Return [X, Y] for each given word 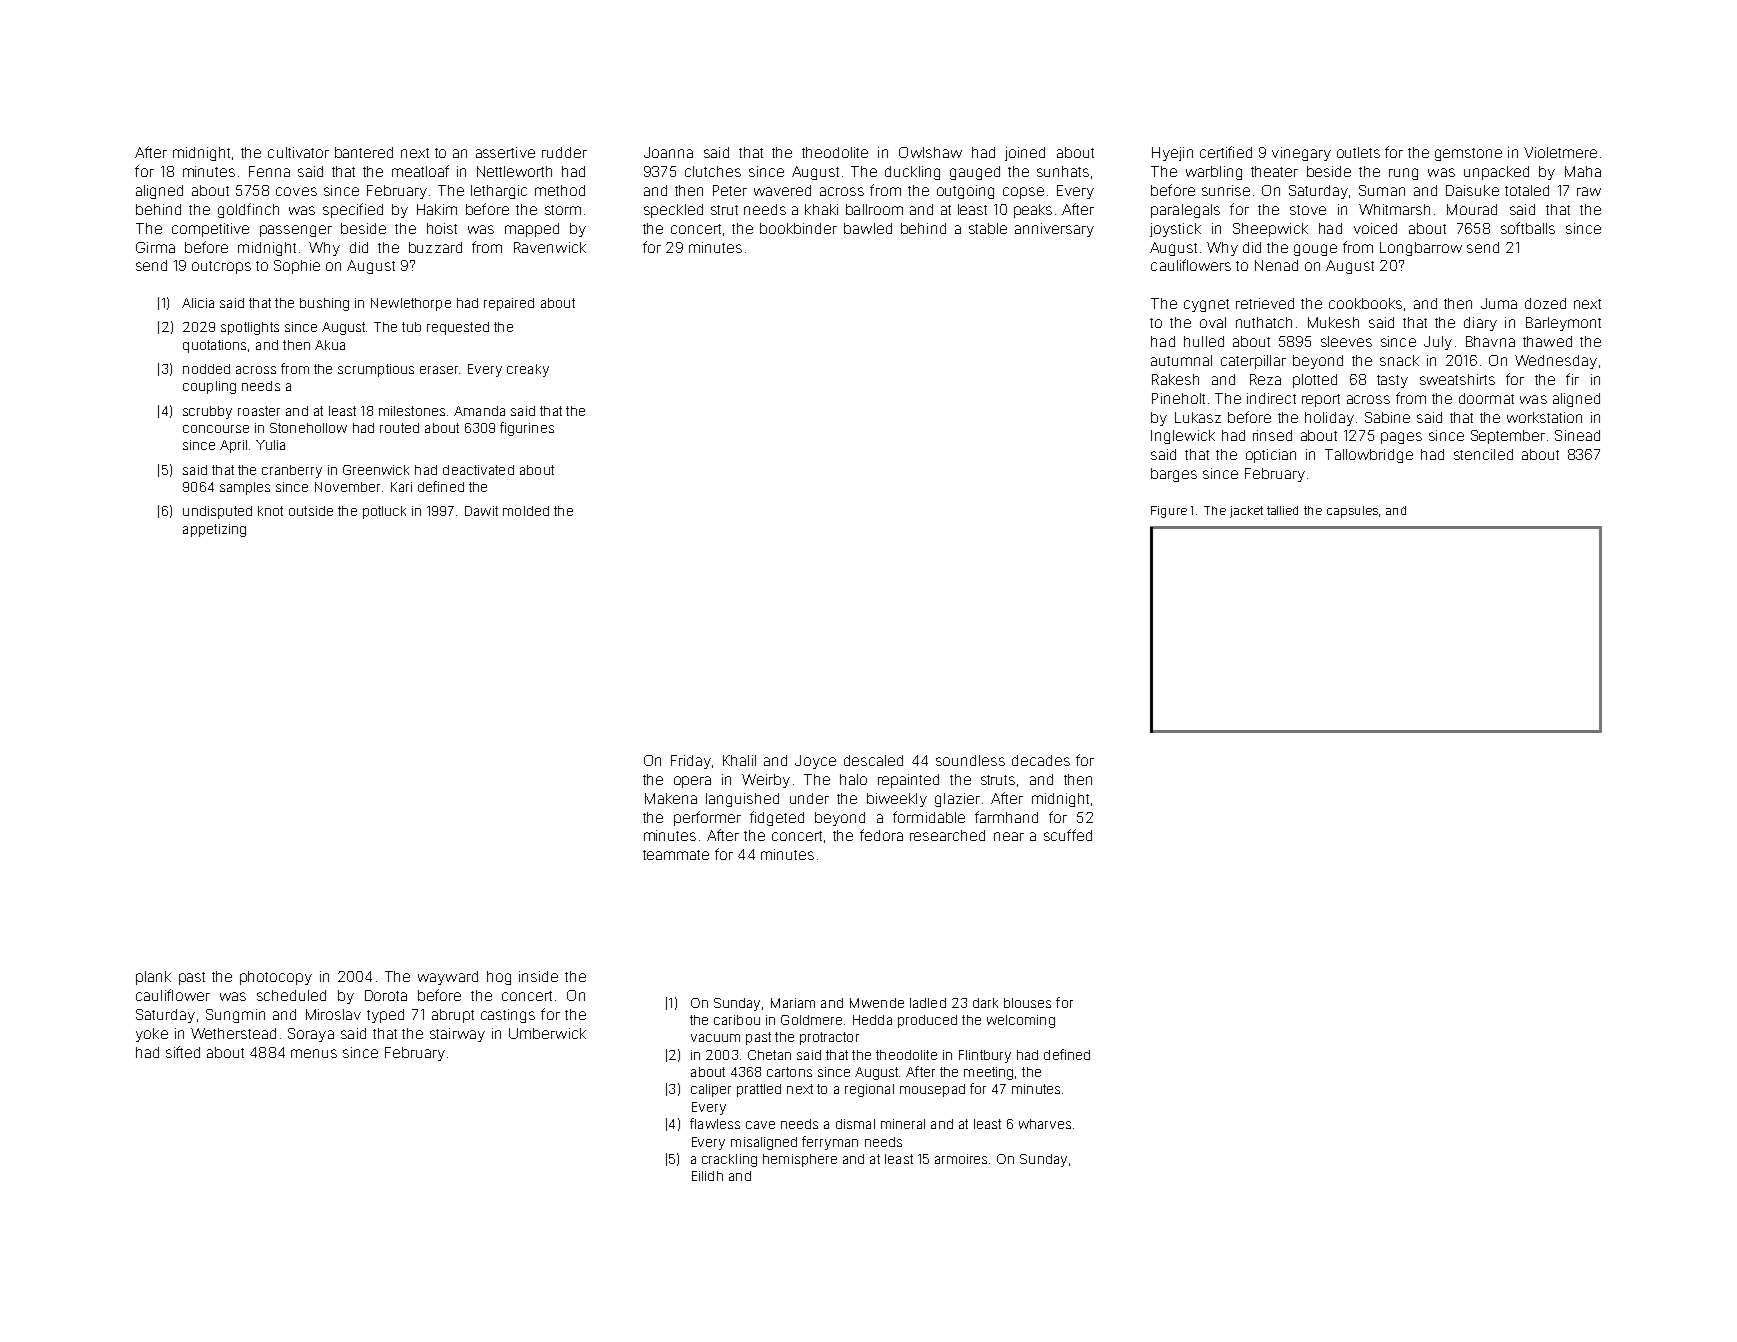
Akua [330, 345]
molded [526, 511]
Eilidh [707, 1176]
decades [1041, 760]
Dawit [481, 511]
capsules [1352, 512]
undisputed [217, 512]
